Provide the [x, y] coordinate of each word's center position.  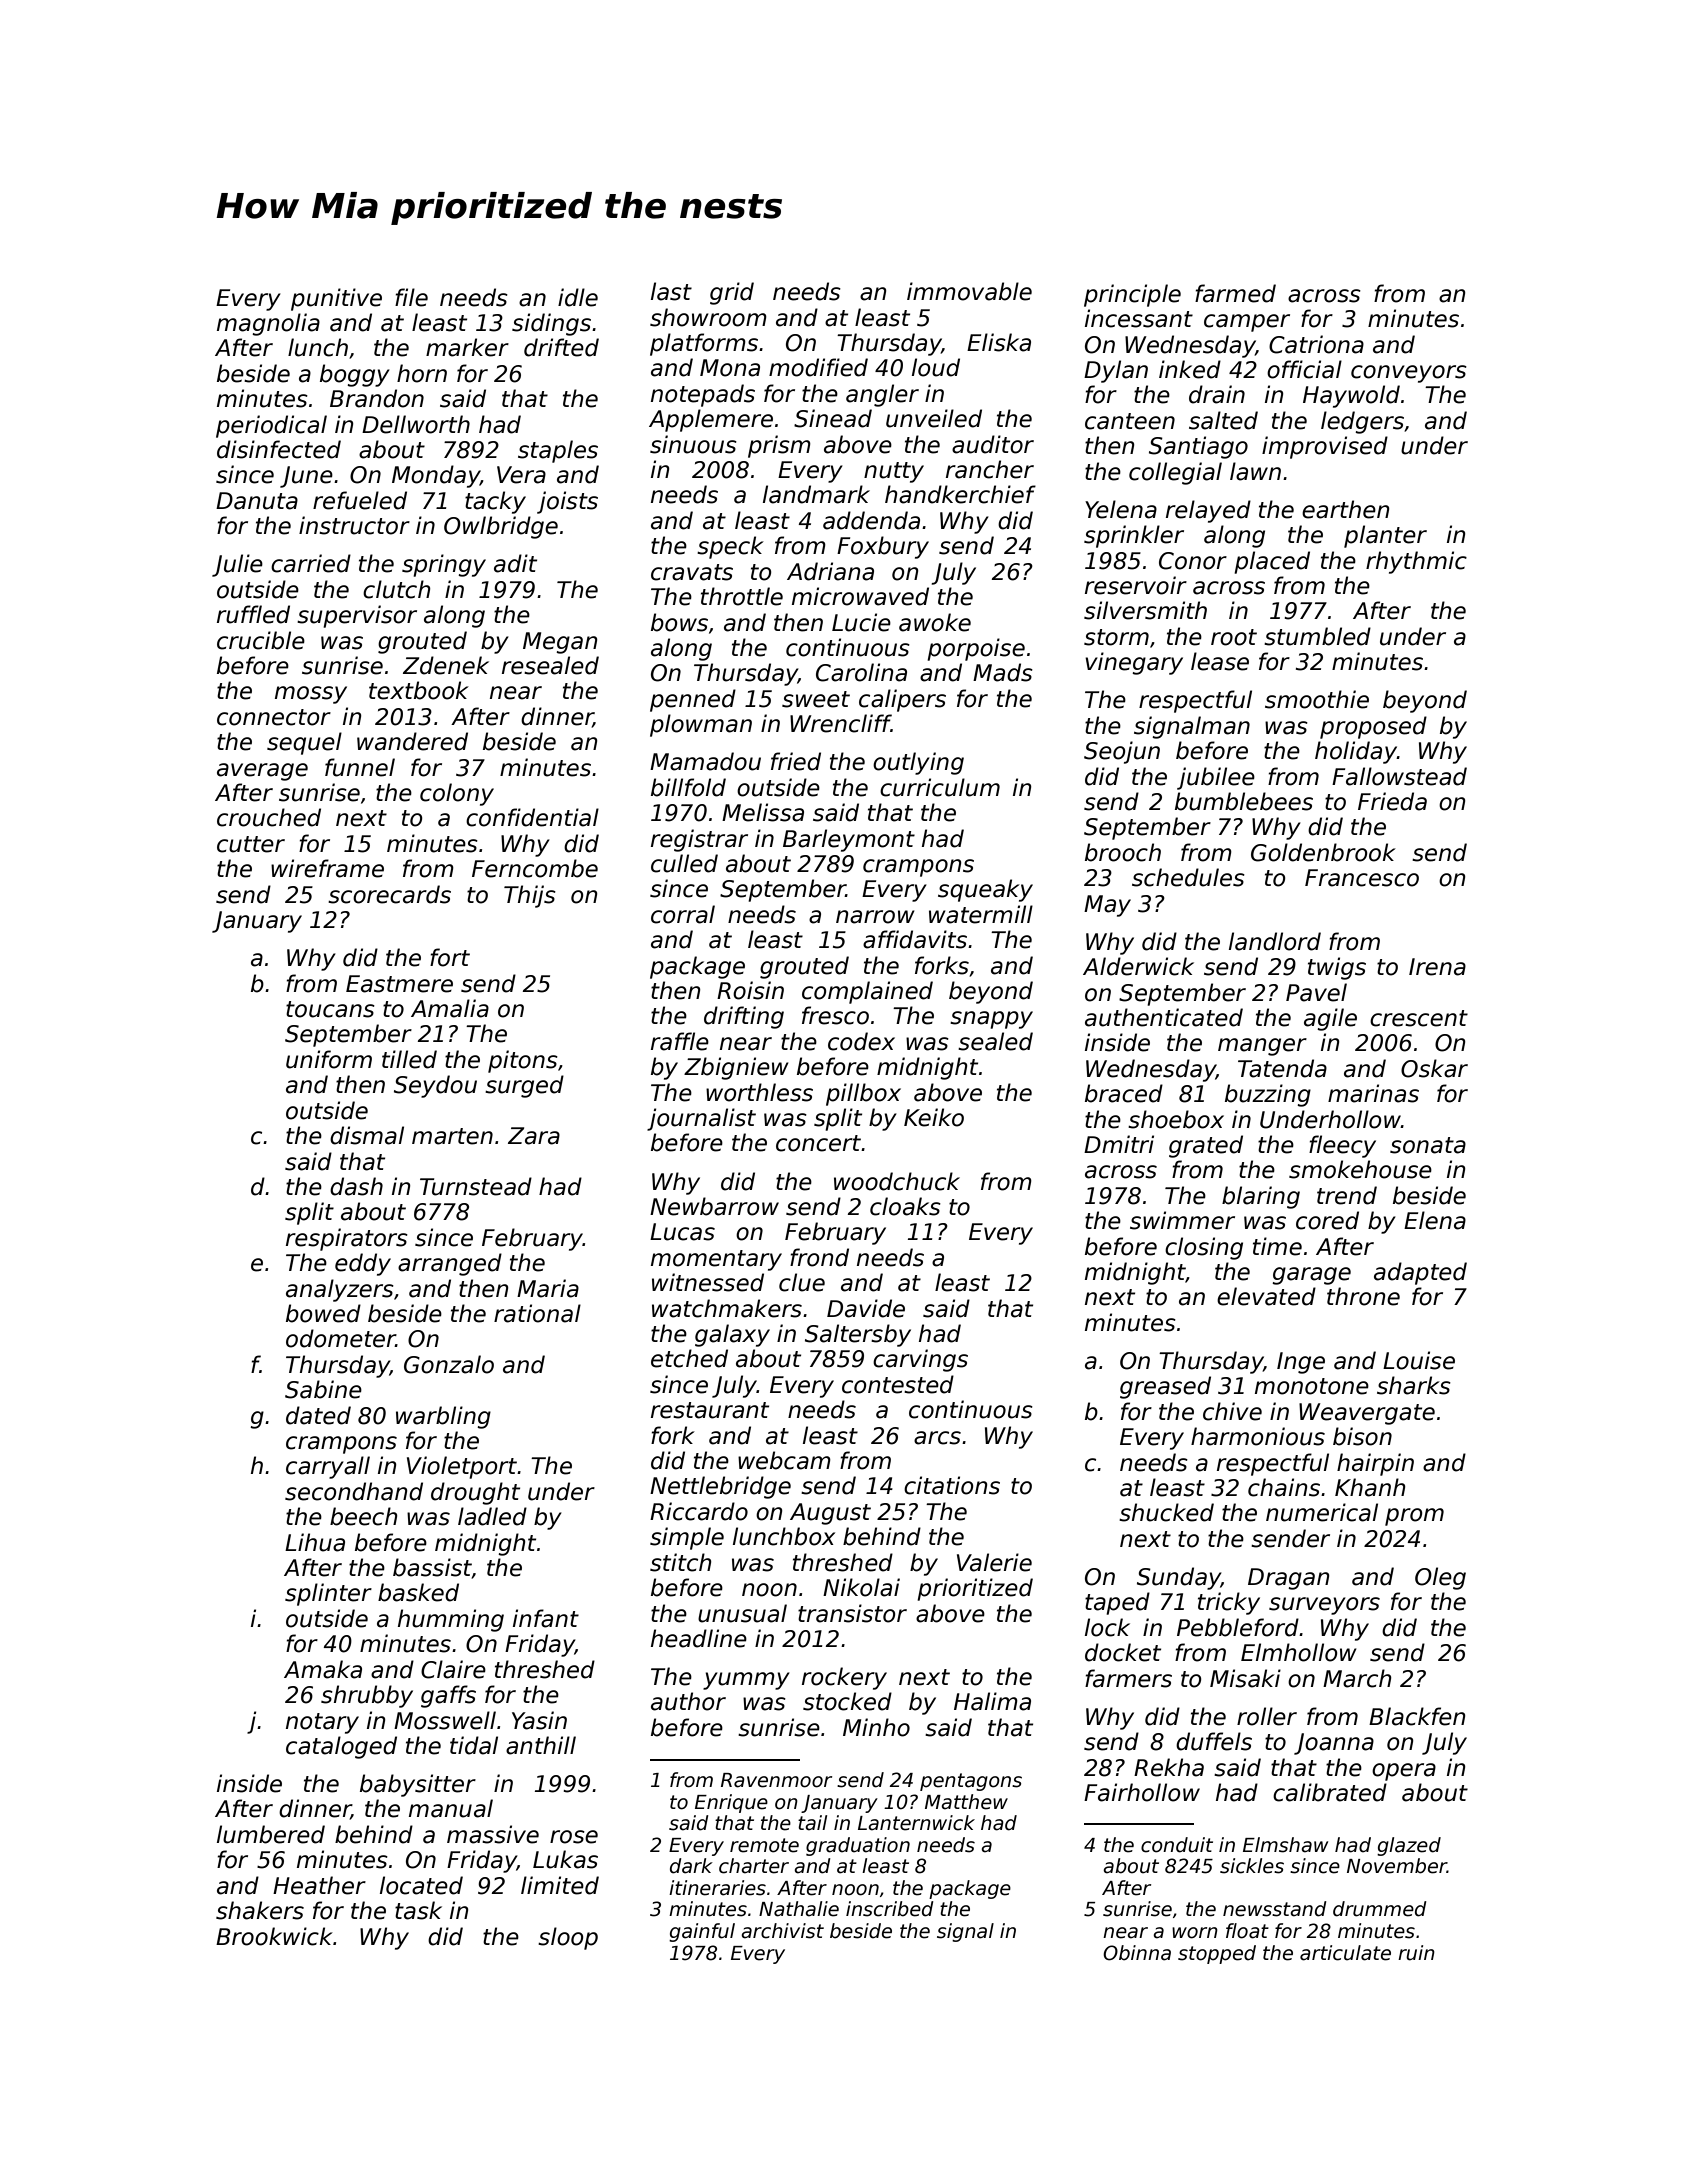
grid [732, 293]
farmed [1235, 293]
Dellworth [416, 424]
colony [457, 794]
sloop [568, 1938]
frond [819, 1257]
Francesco [1362, 878]
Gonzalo [449, 1364]
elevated [1266, 1296]
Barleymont [849, 840]
